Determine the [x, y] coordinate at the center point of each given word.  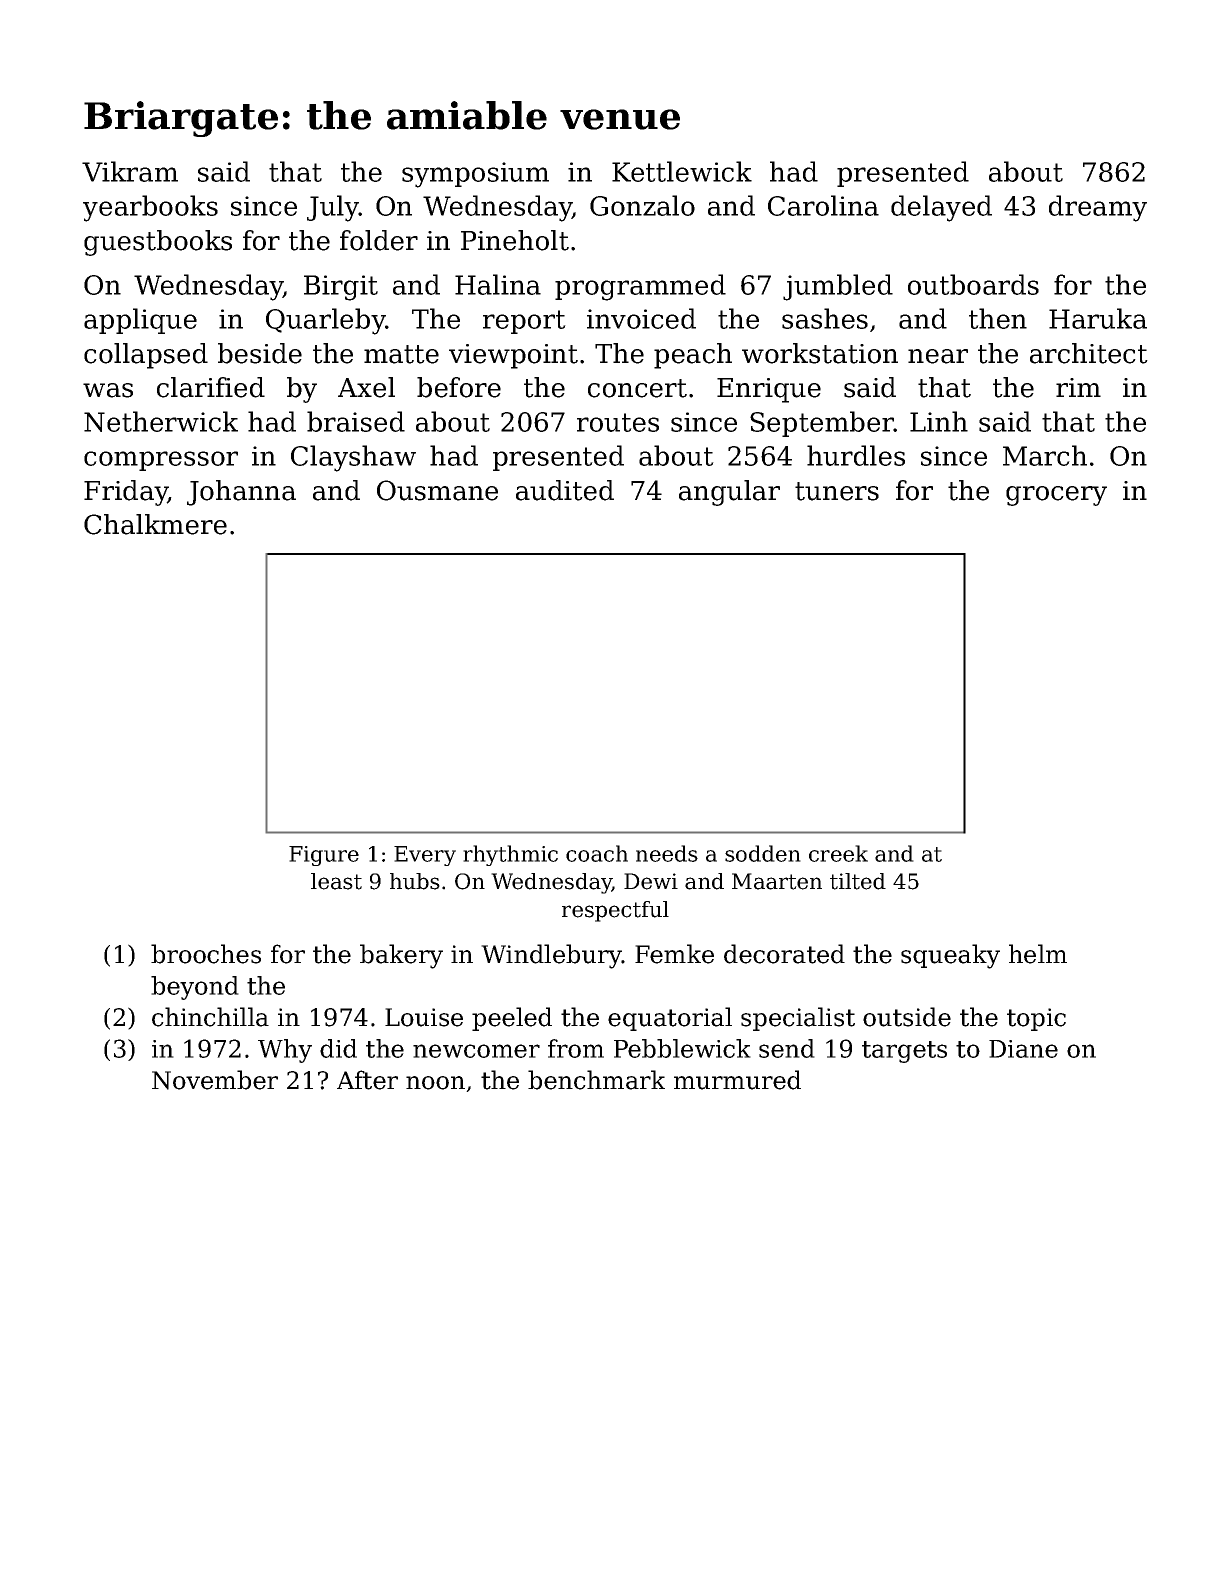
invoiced [641, 318]
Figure [324, 856]
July [333, 208]
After [367, 1080]
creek [838, 853]
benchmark [596, 1080]
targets [904, 1052]
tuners [837, 491]
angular [729, 493]
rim [1078, 387]
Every [425, 856]
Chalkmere [155, 524]
